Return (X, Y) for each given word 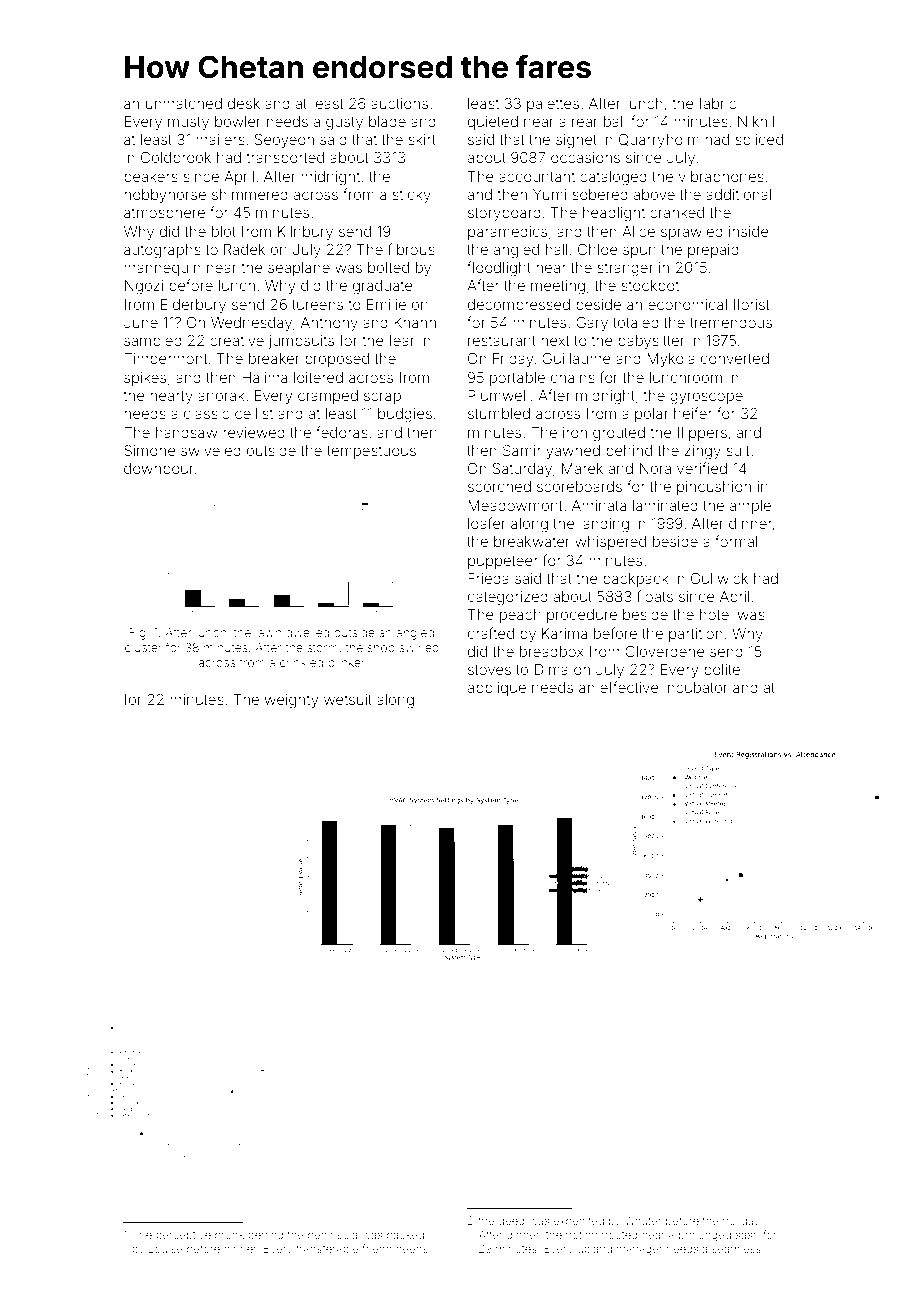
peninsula (333, 1236)
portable (517, 379)
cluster (143, 647)
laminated (665, 505)
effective (629, 687)
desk (244, 103)
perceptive (183, 1236)
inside (749, 231)
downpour (159, 470)
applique (496, 689)
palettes (553, 105)
